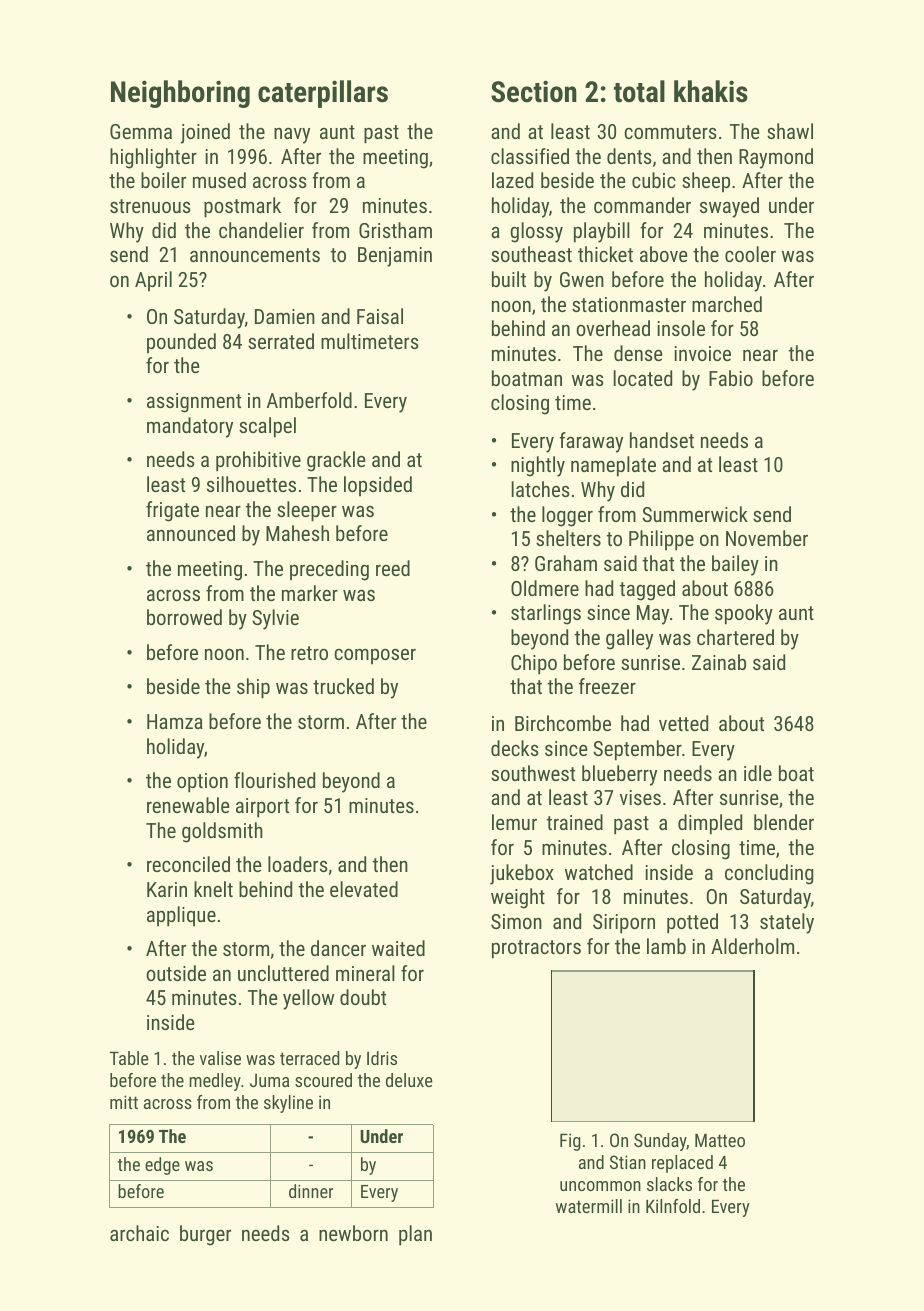 Image resolution: width=924 pixels, height=1311 pixels. I want to click on reconciled, so click(188, 864).
